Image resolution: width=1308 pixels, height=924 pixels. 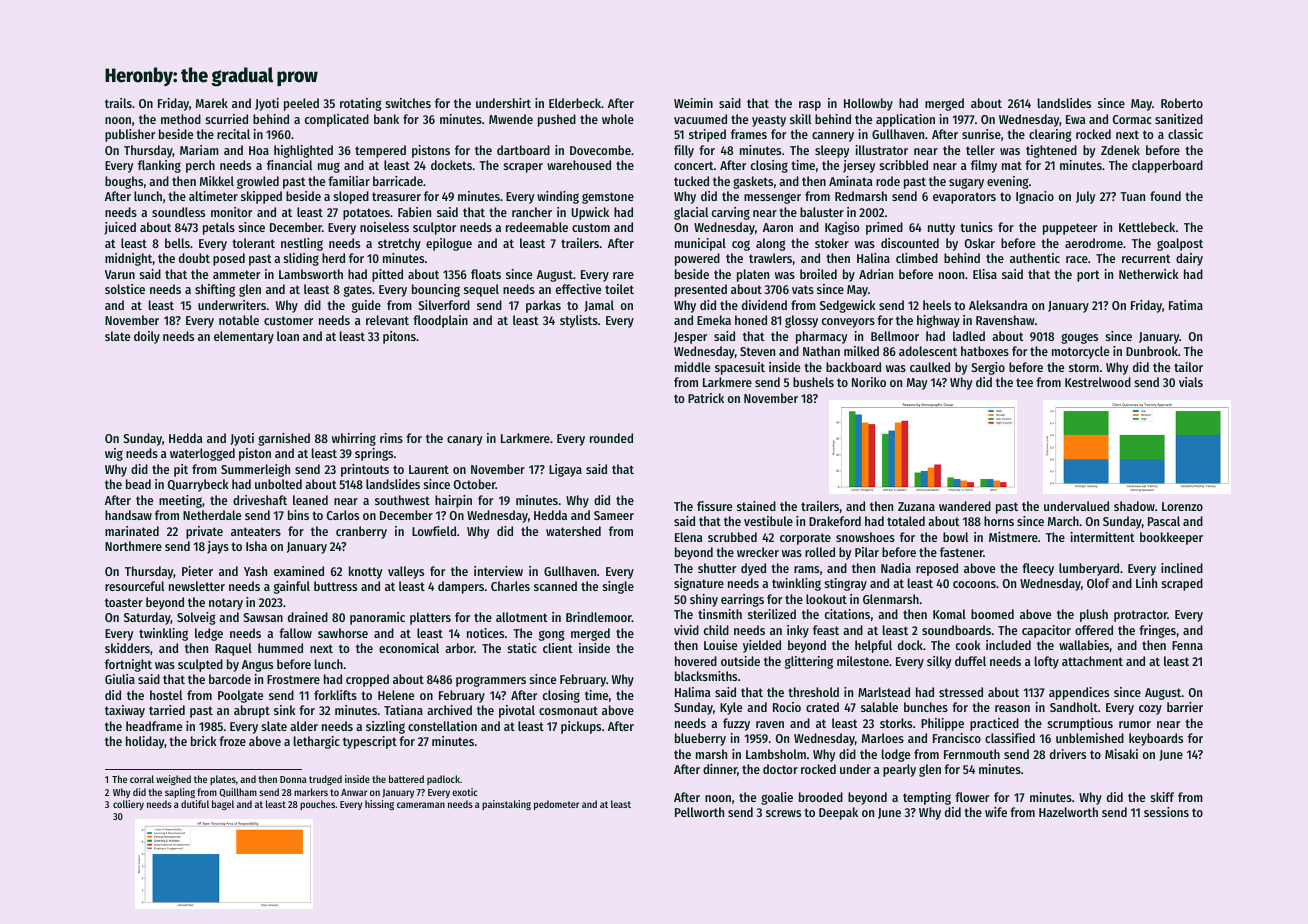 What do you see at coordinates (259, 150) in the image?
I see `Hoa` at bounding box center [259, 150].
